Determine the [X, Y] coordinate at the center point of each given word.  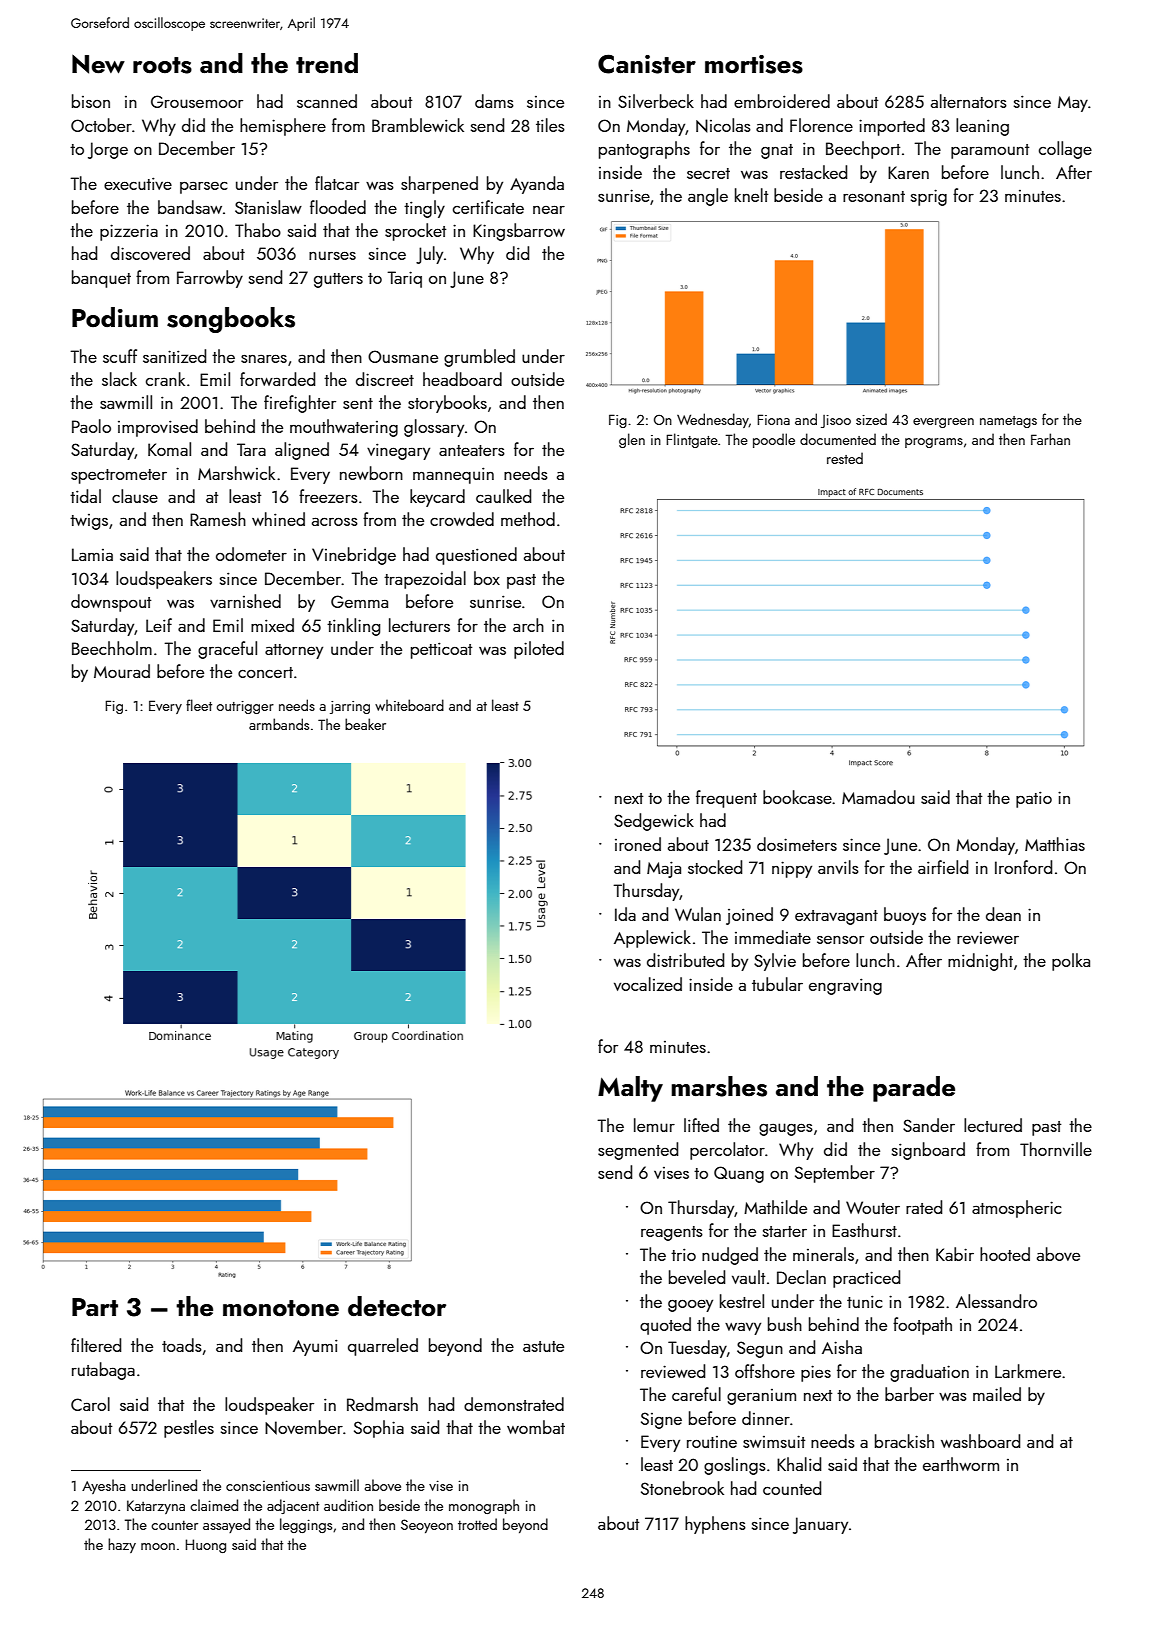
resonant [874, 196]
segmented [638, 1151]
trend [327, 63]
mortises [754, 64]
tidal [85, 496]
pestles [189, 1429]
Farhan [1050, 439]
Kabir [955, 1254]
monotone [281, 1308]
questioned [476, 556]
